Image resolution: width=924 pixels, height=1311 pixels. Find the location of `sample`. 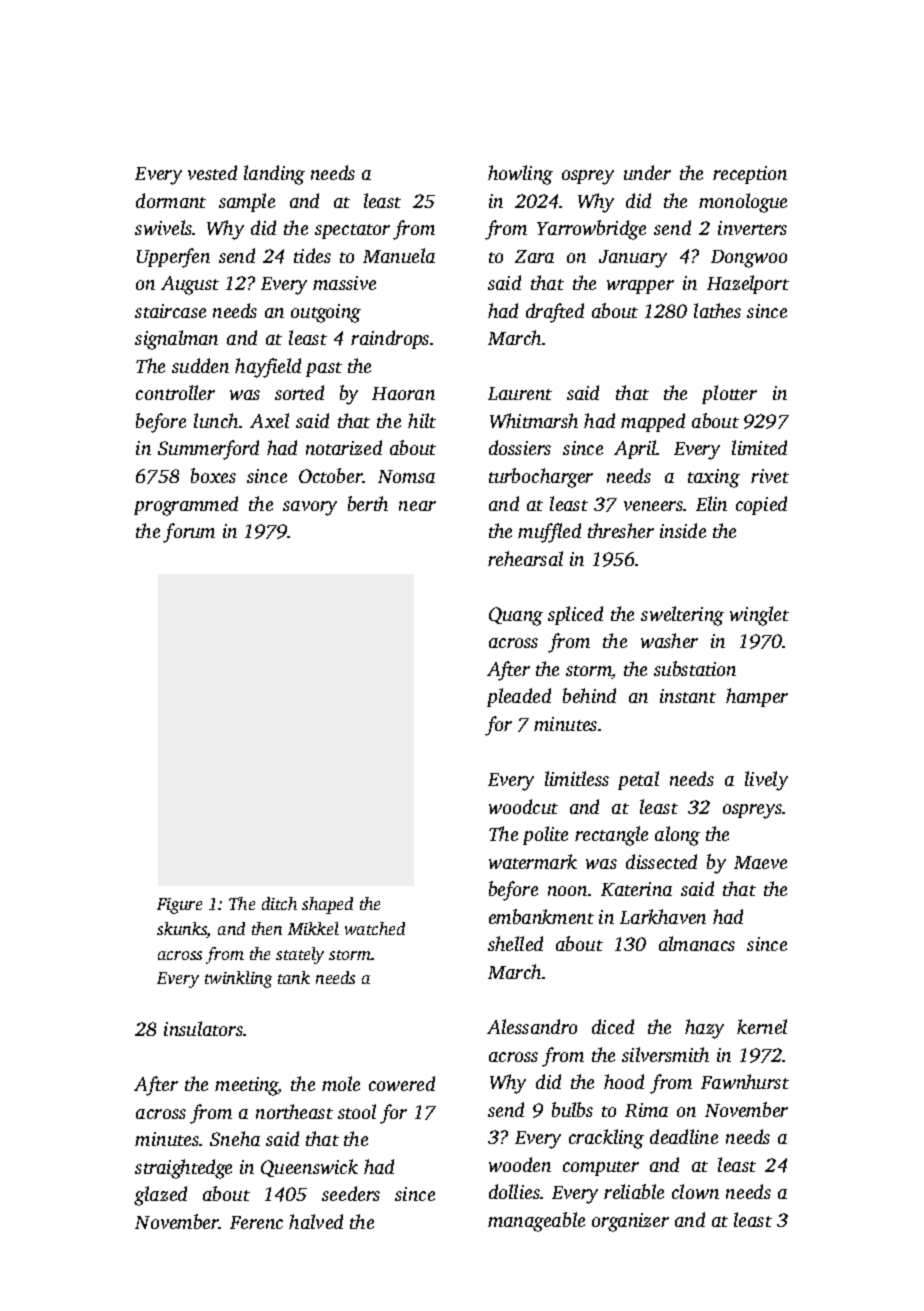

sample is located at coordinates (247, 202).
